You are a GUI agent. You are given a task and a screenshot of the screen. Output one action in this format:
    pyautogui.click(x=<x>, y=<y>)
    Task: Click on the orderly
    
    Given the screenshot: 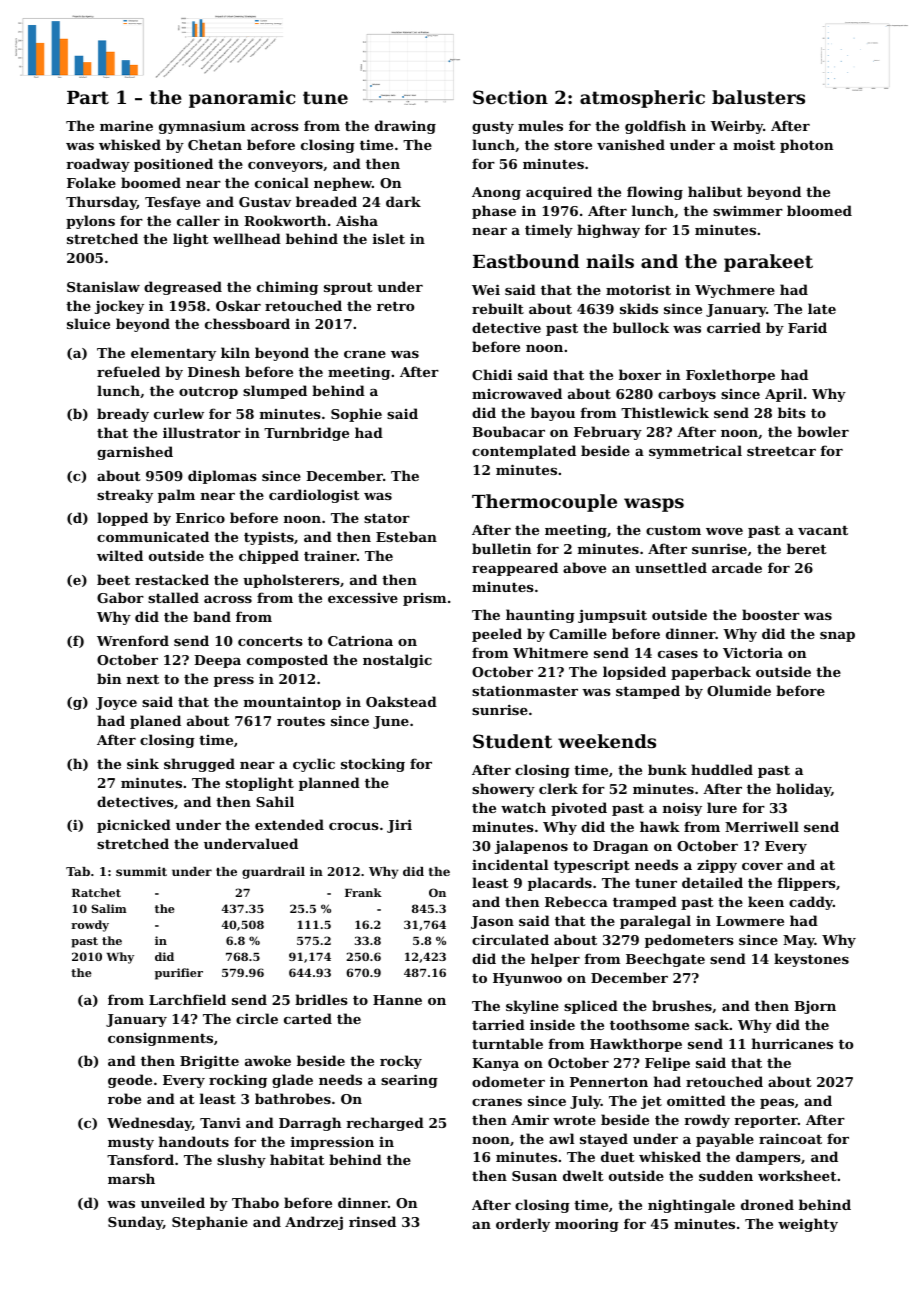 What is the action you would take?
    pyautogui.click(x=523, y=1225)
